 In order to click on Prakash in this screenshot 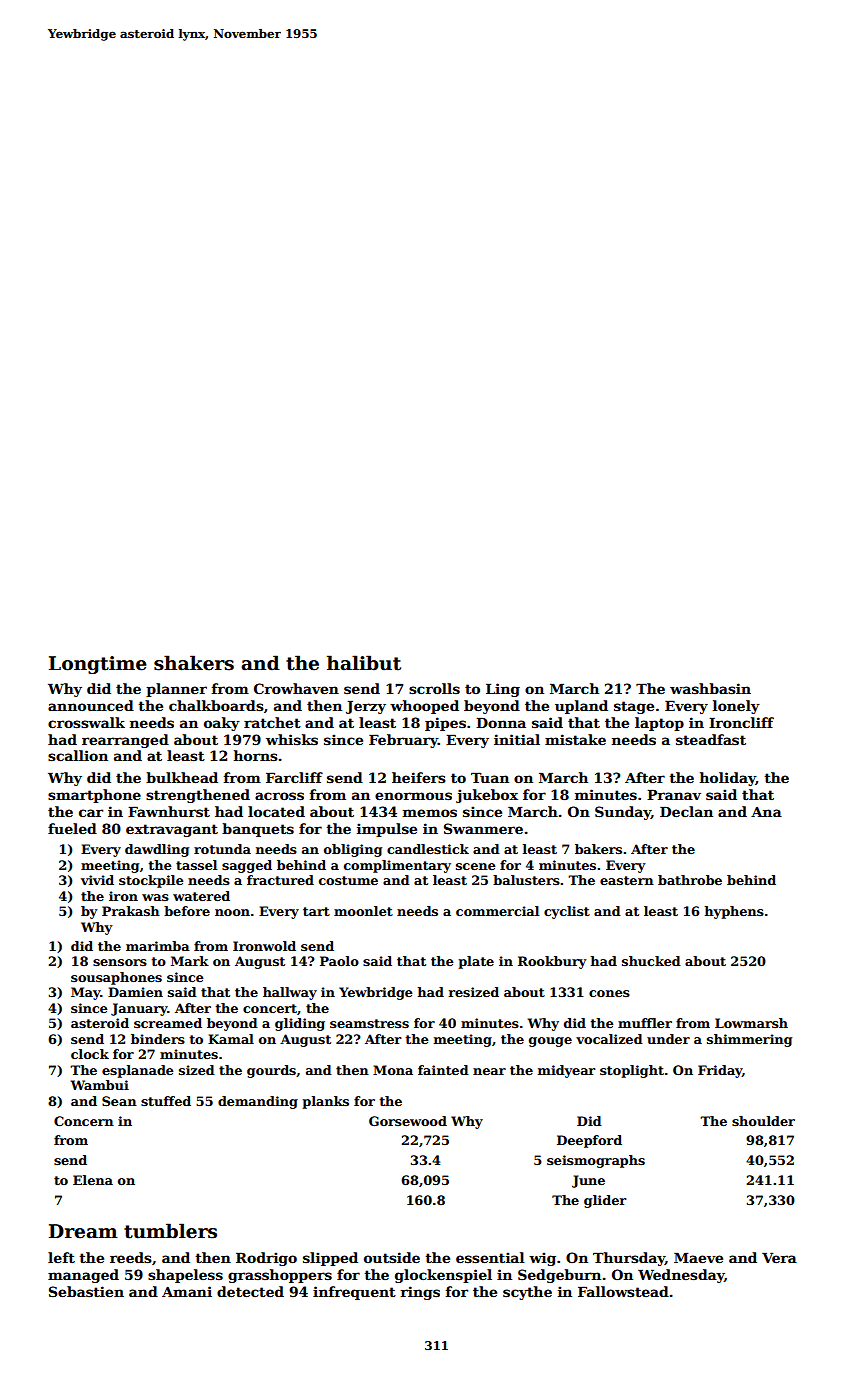, I will do `click(131, 911)`.
